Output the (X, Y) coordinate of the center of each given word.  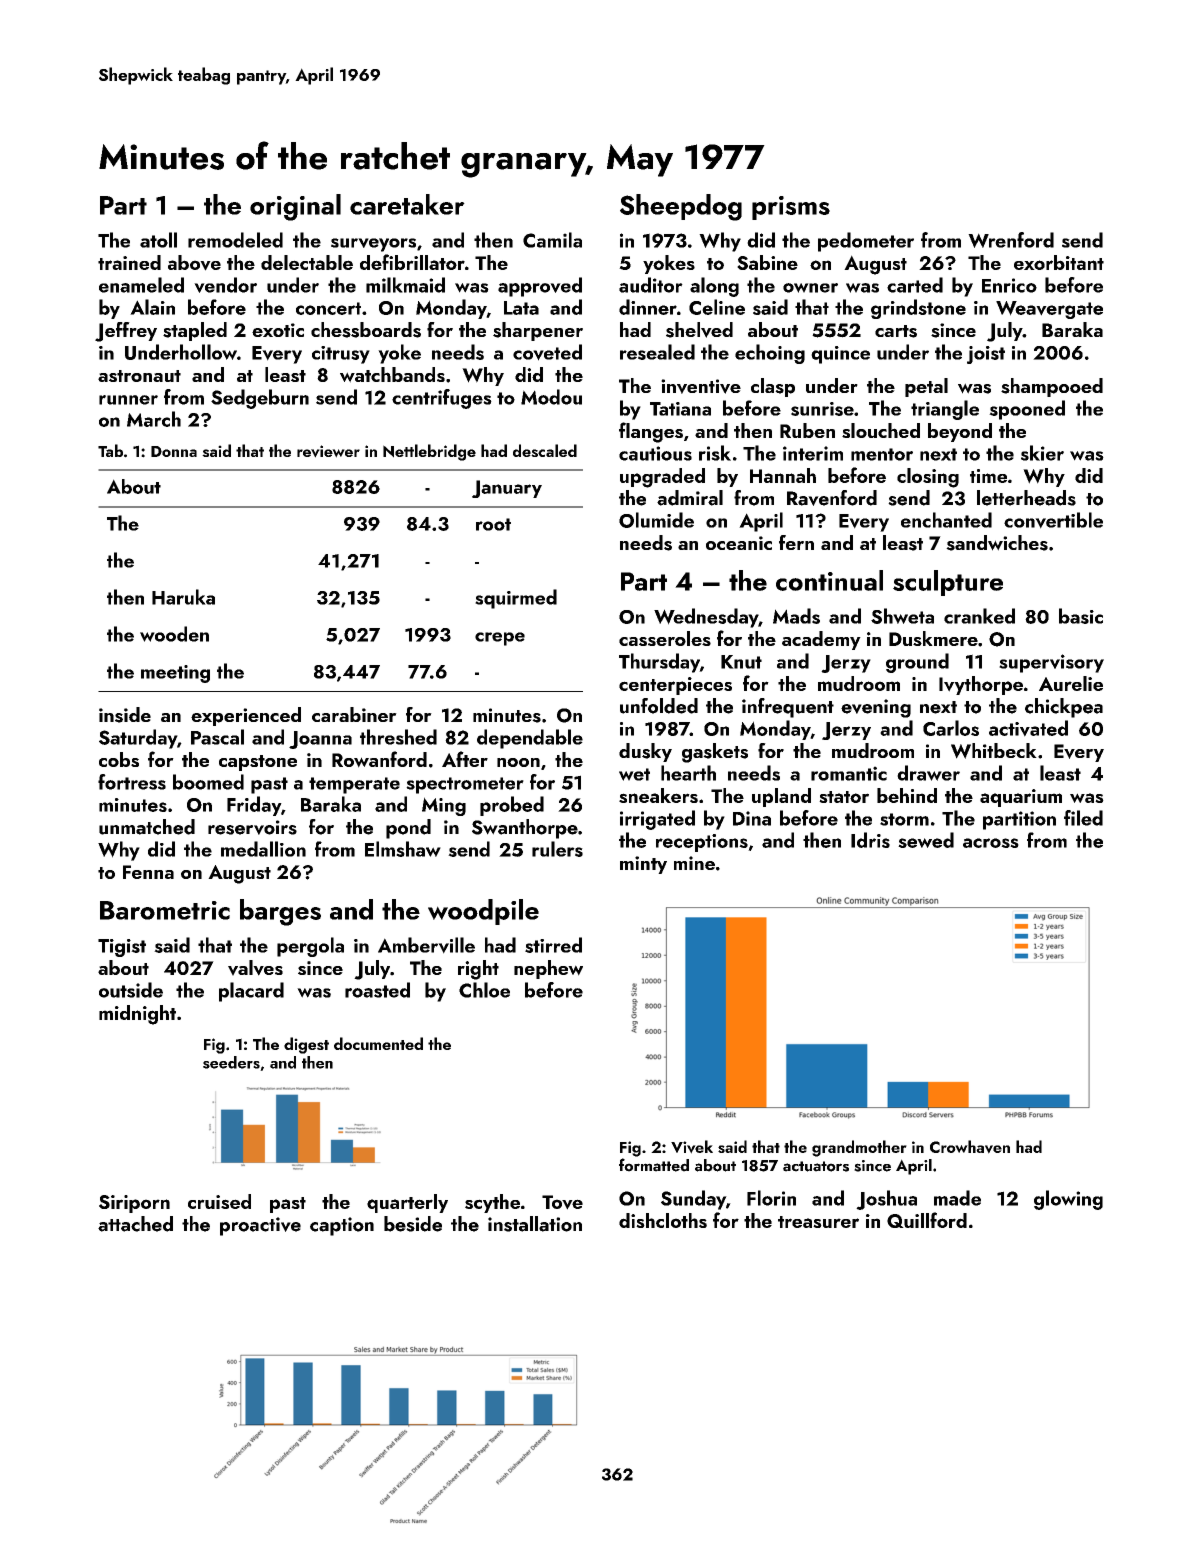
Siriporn (134, 1204)
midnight (137, 1015)
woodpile (483, 912)
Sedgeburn (260, 399)
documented (378, 1043)
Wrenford (1011, 240)
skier (1042, 453)
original (295, 207)
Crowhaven (970, 1147)
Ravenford (832, 498)
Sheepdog (681, 207)
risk (715, 453)
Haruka (183, 597)
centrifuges (442, 399)
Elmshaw (403, 849)
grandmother (859, 1148)
